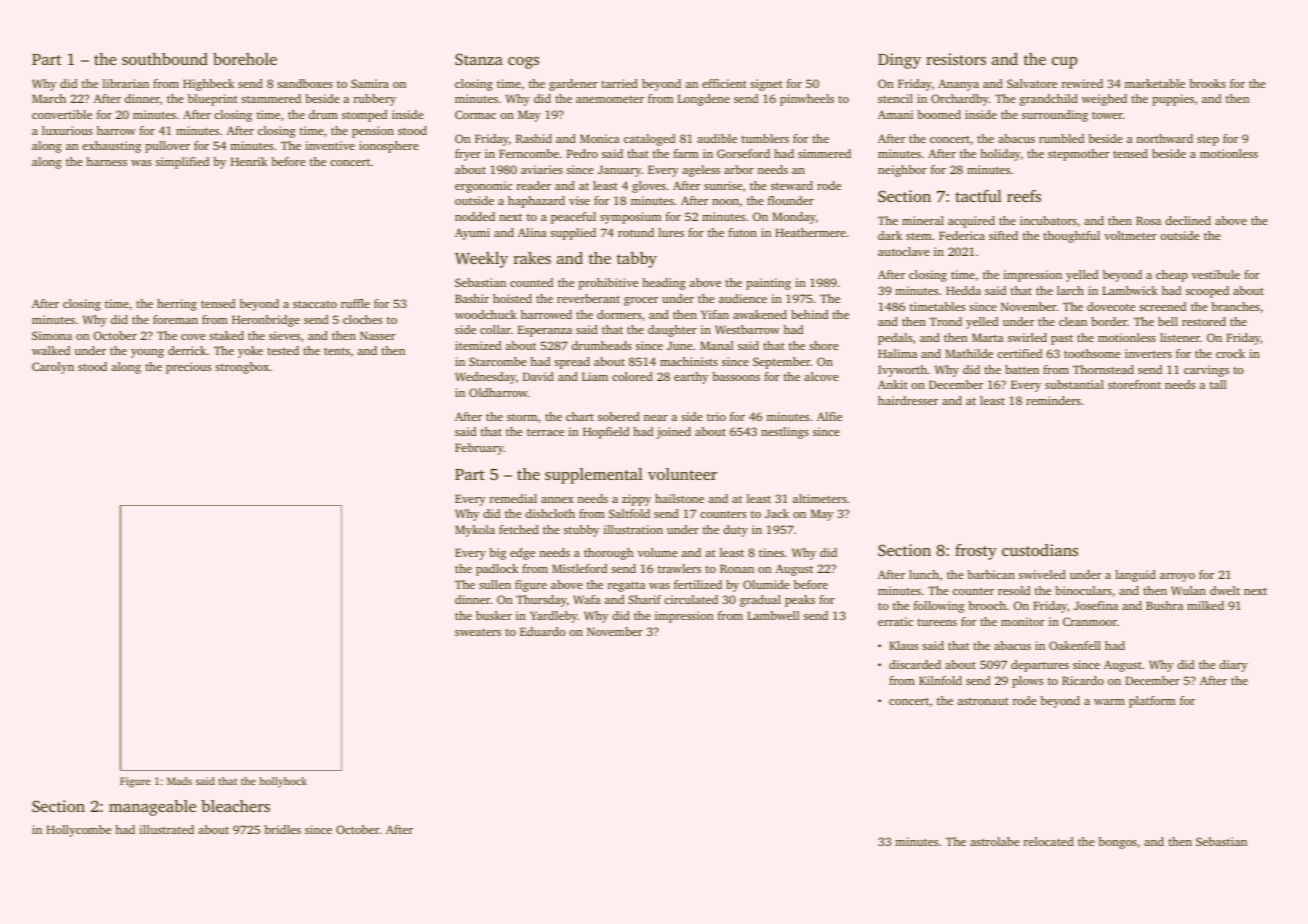  Describe the element at coordinates (1152, 702) in the screenshot. I see `platform` at that location.
